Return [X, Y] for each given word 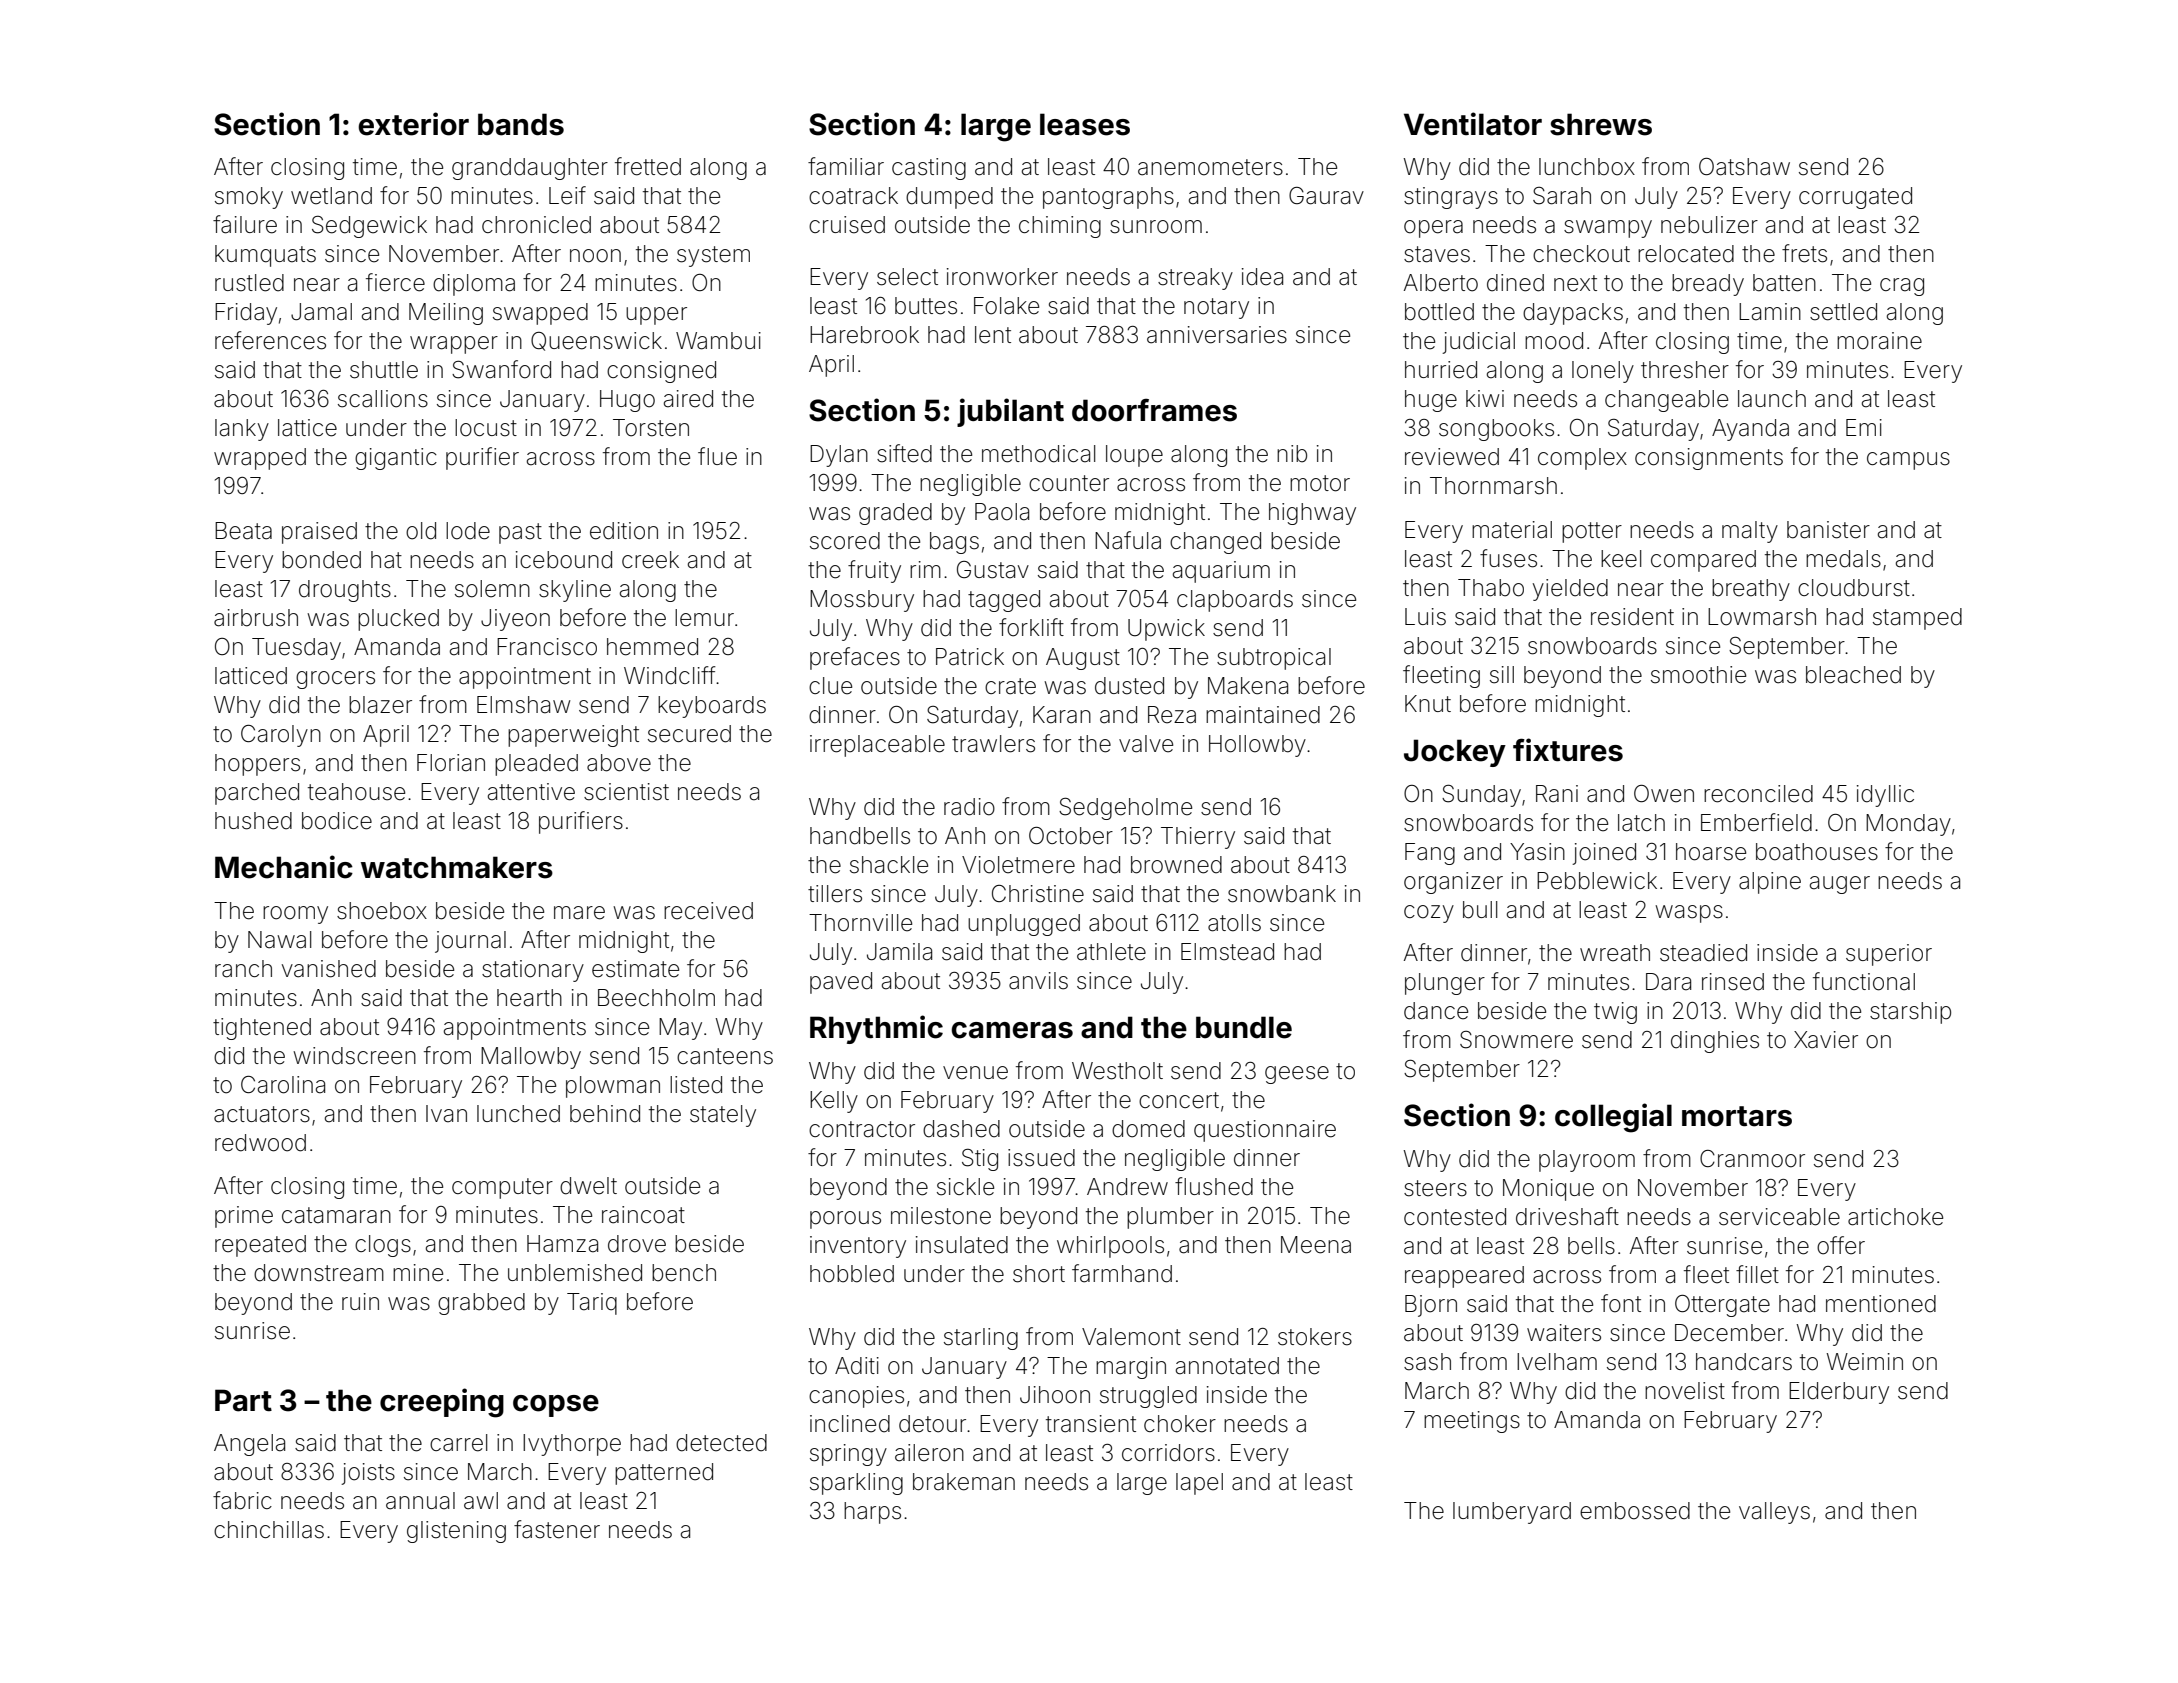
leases [1085, 124]
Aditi [857, 1366]
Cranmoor [1752, 1159]
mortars [1737, 1116]
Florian [451, 763]
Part [243, 1400]
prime [244, 1217]
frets [1804, 253]
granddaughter [530, 169]
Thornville [860, 923]
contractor [862, 1129]
